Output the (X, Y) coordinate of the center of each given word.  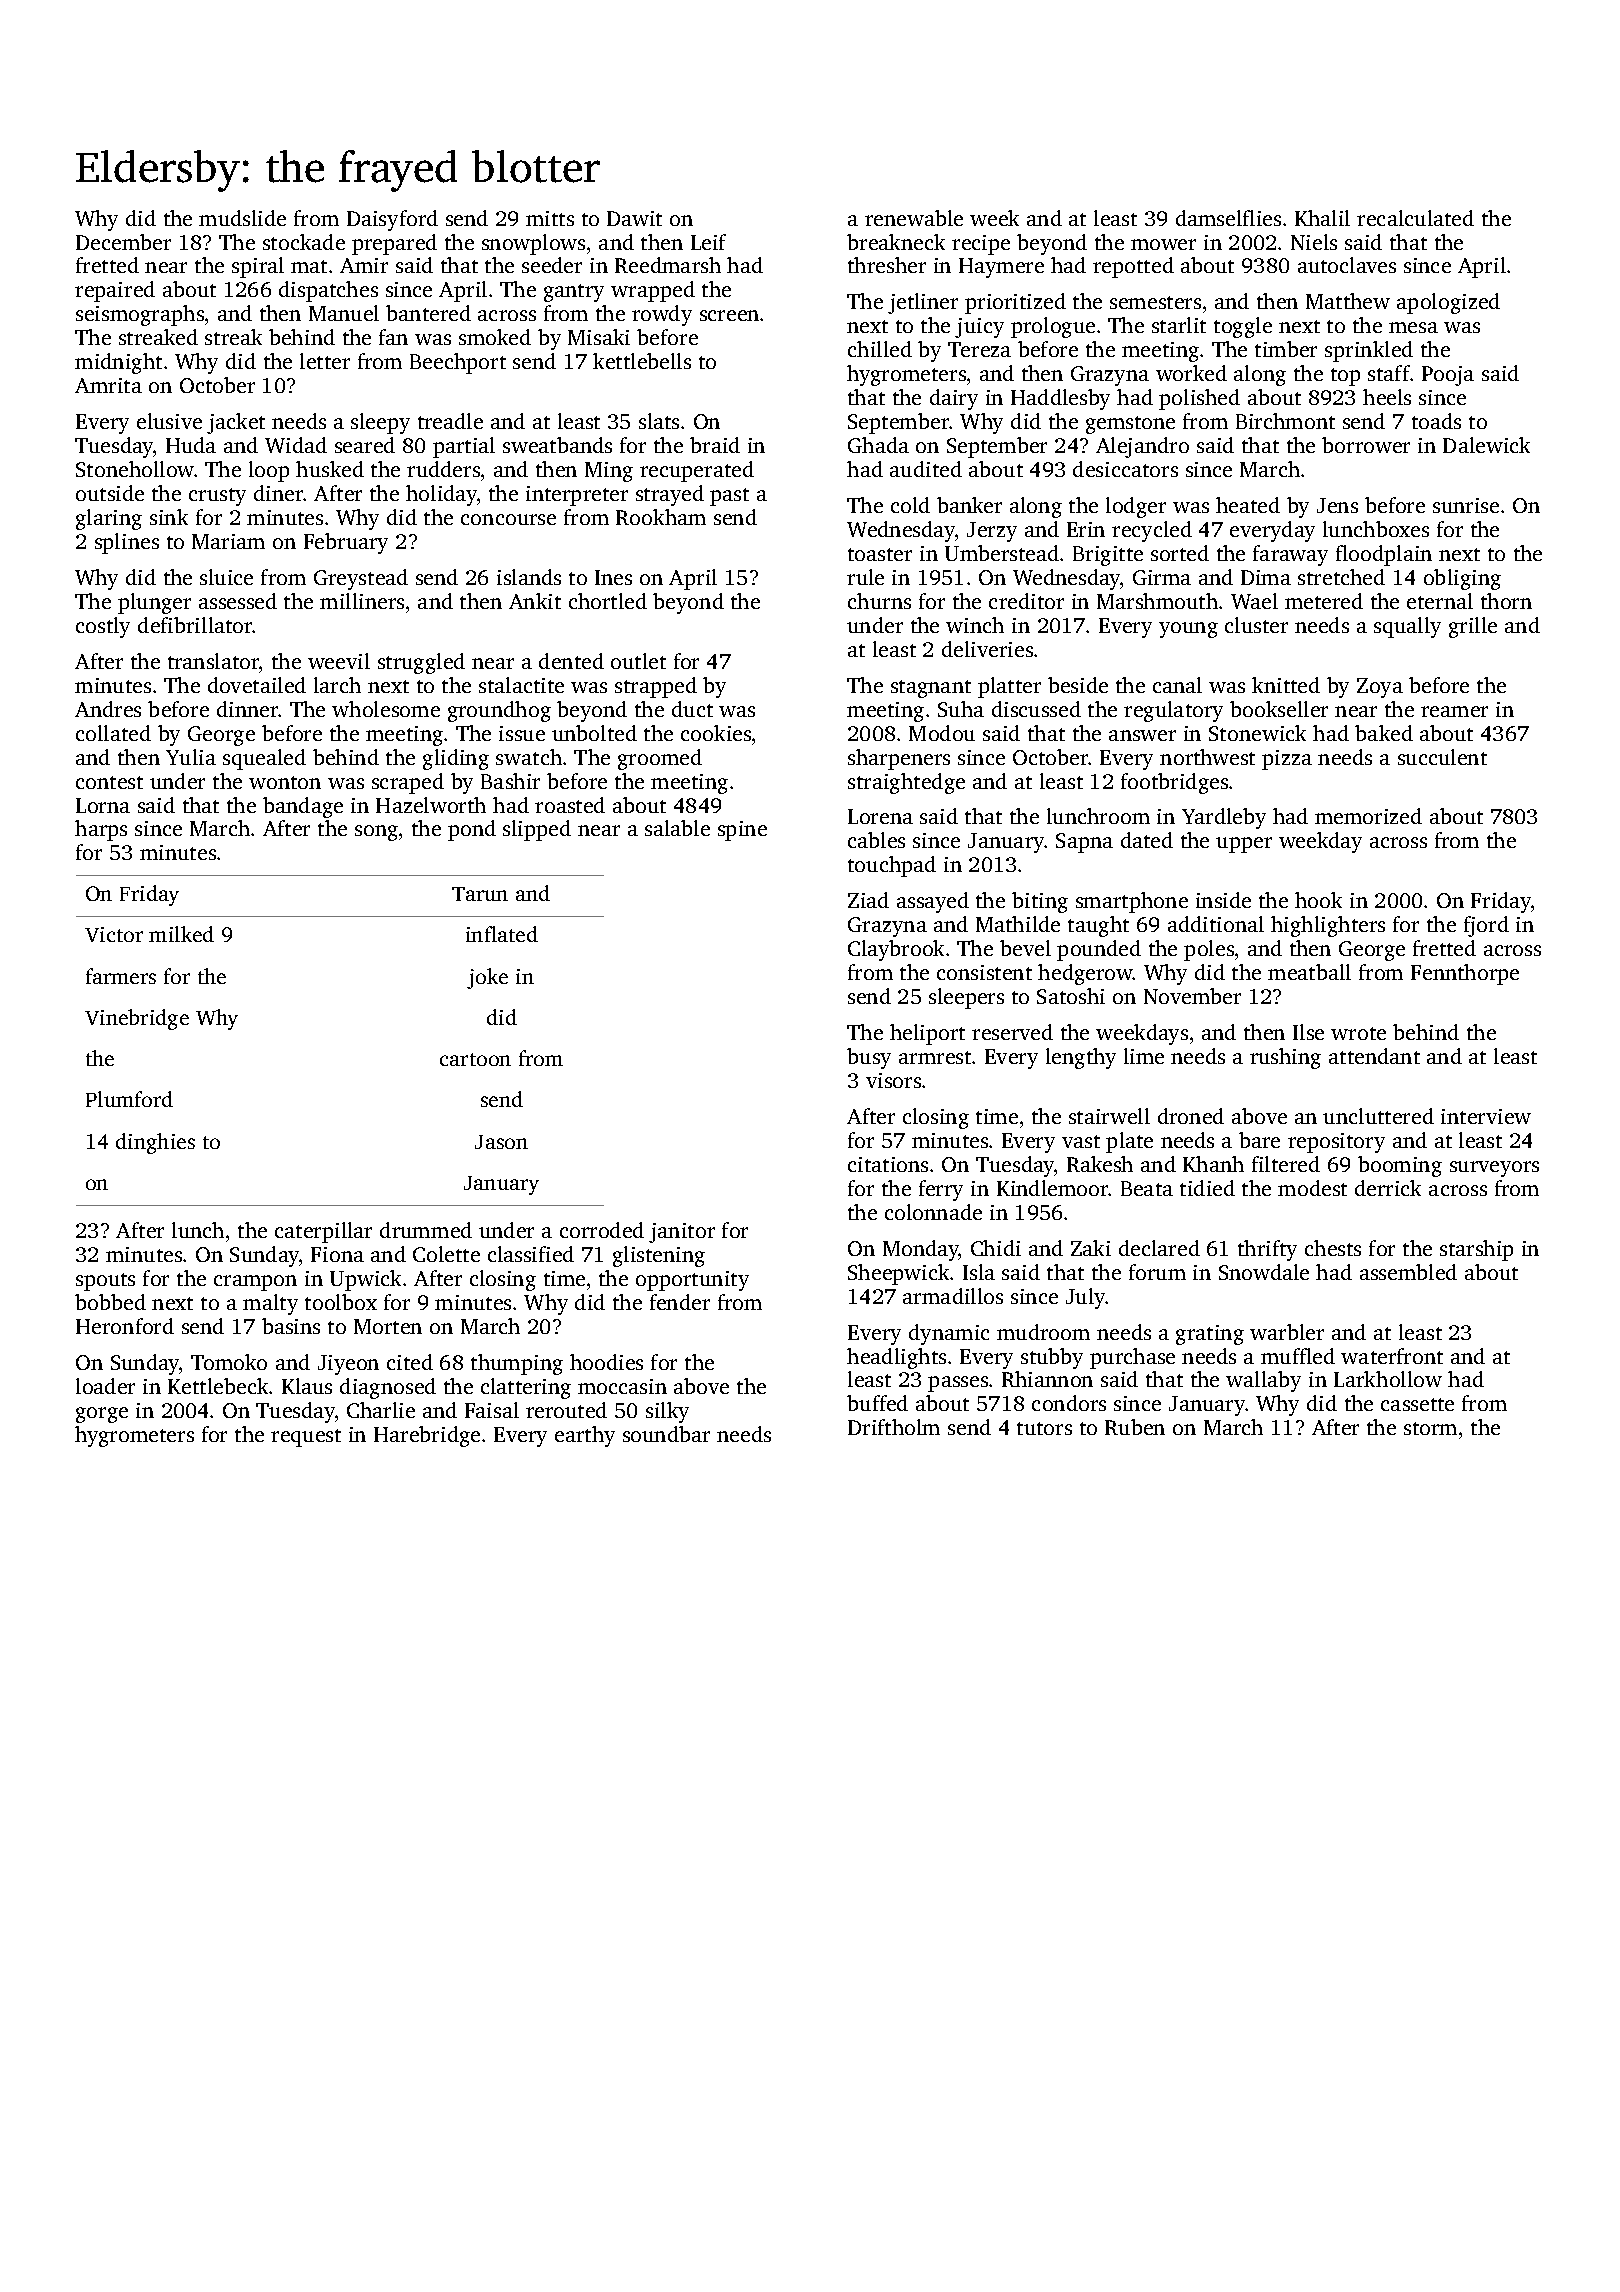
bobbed (110, 1302)
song (376, 833)
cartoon (475, 1059)
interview (1486, 1116)
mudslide (242, 218)
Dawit (634, 218)
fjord (1486, 926)
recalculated (1415, 218)
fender (680, 1302)
